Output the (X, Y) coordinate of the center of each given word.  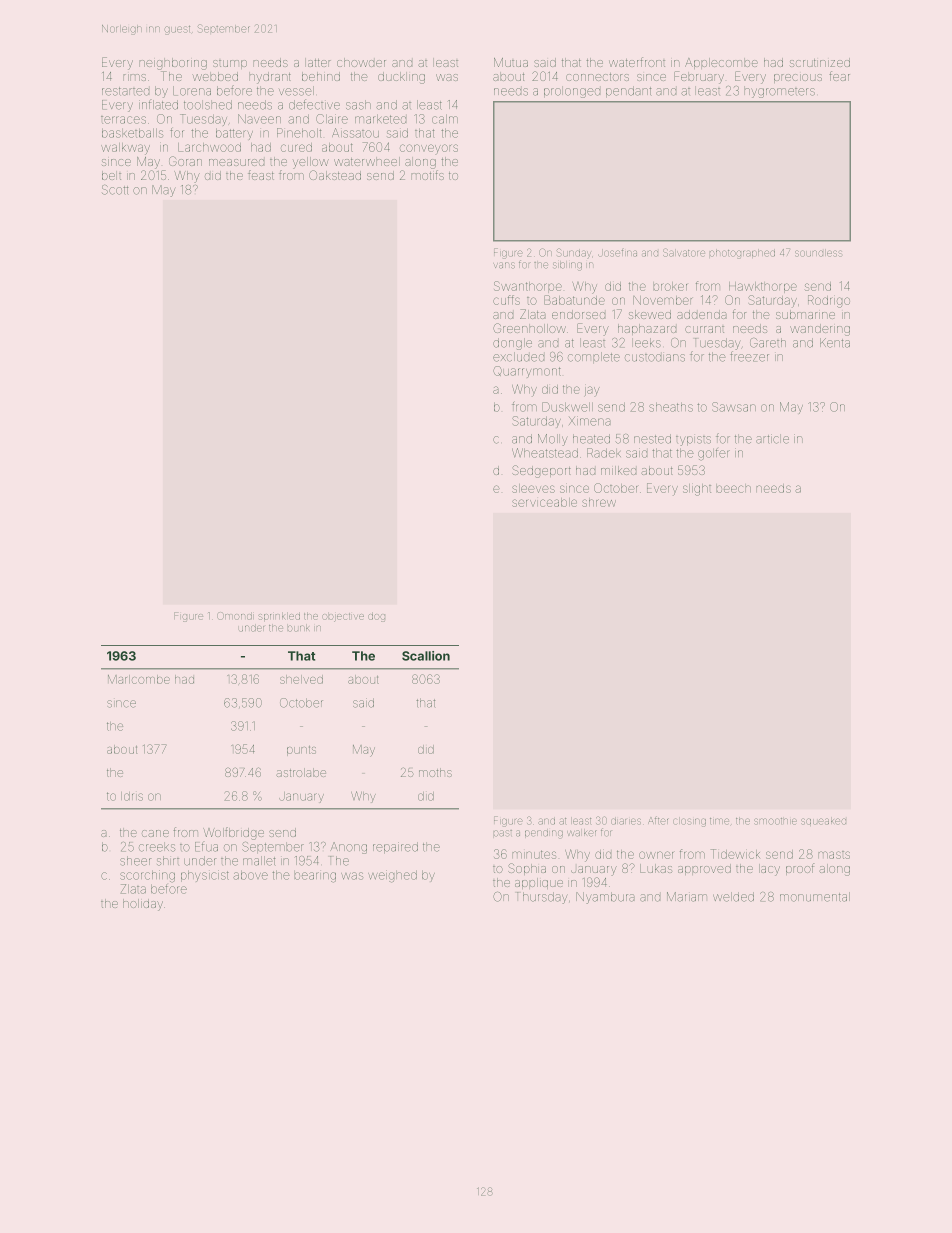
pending (544, 834)
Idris (132, 796)
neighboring (173, 64)
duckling (401, 78)
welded (733, 897)
